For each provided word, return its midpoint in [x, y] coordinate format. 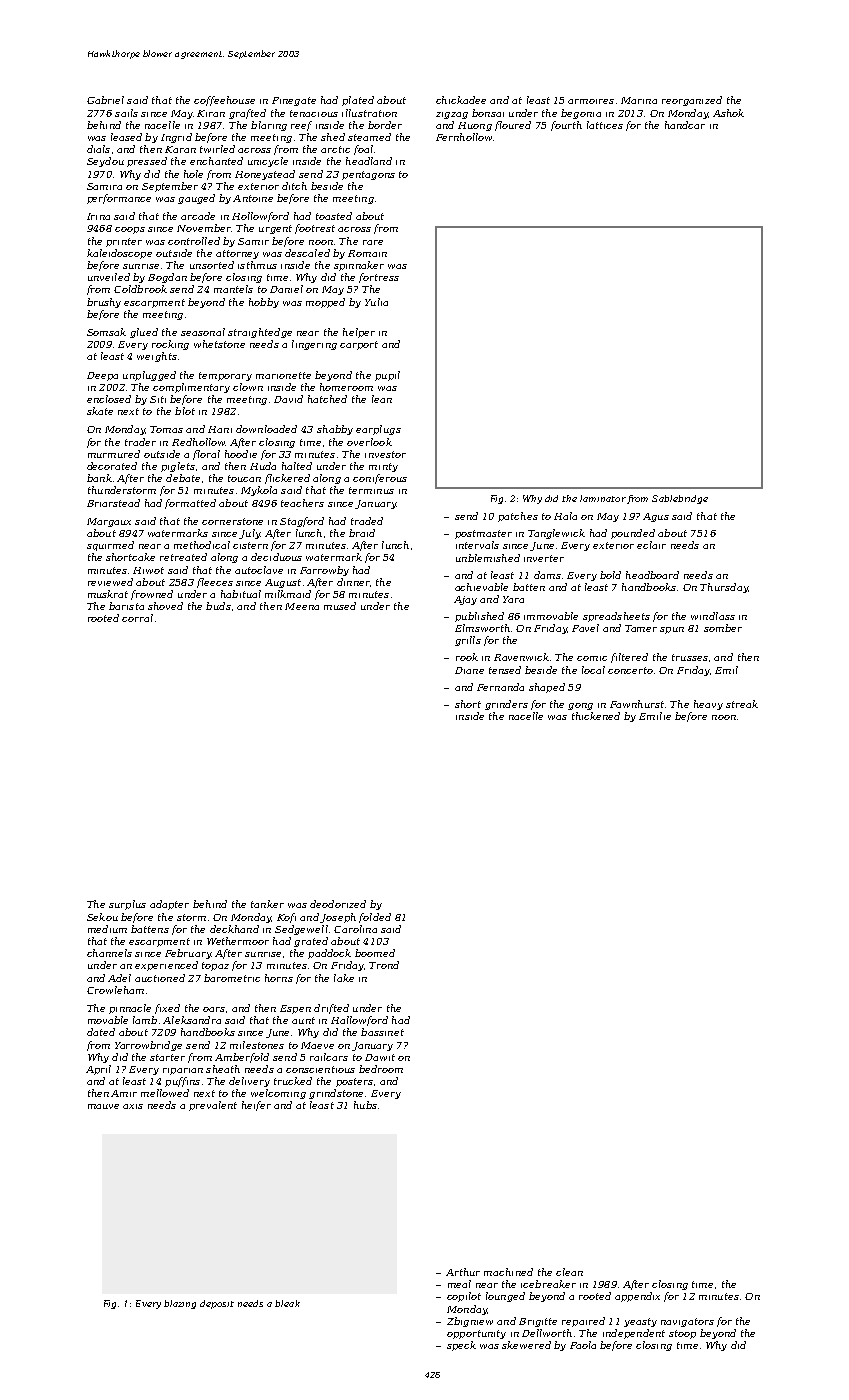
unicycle [268, 162]
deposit [217, 1304]
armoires [591, 101]
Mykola [259, 491]
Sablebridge [680, 499]
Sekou [102, 917]
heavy [708, 705]
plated [358, 101]
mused [340, 606]
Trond [384, 965]
